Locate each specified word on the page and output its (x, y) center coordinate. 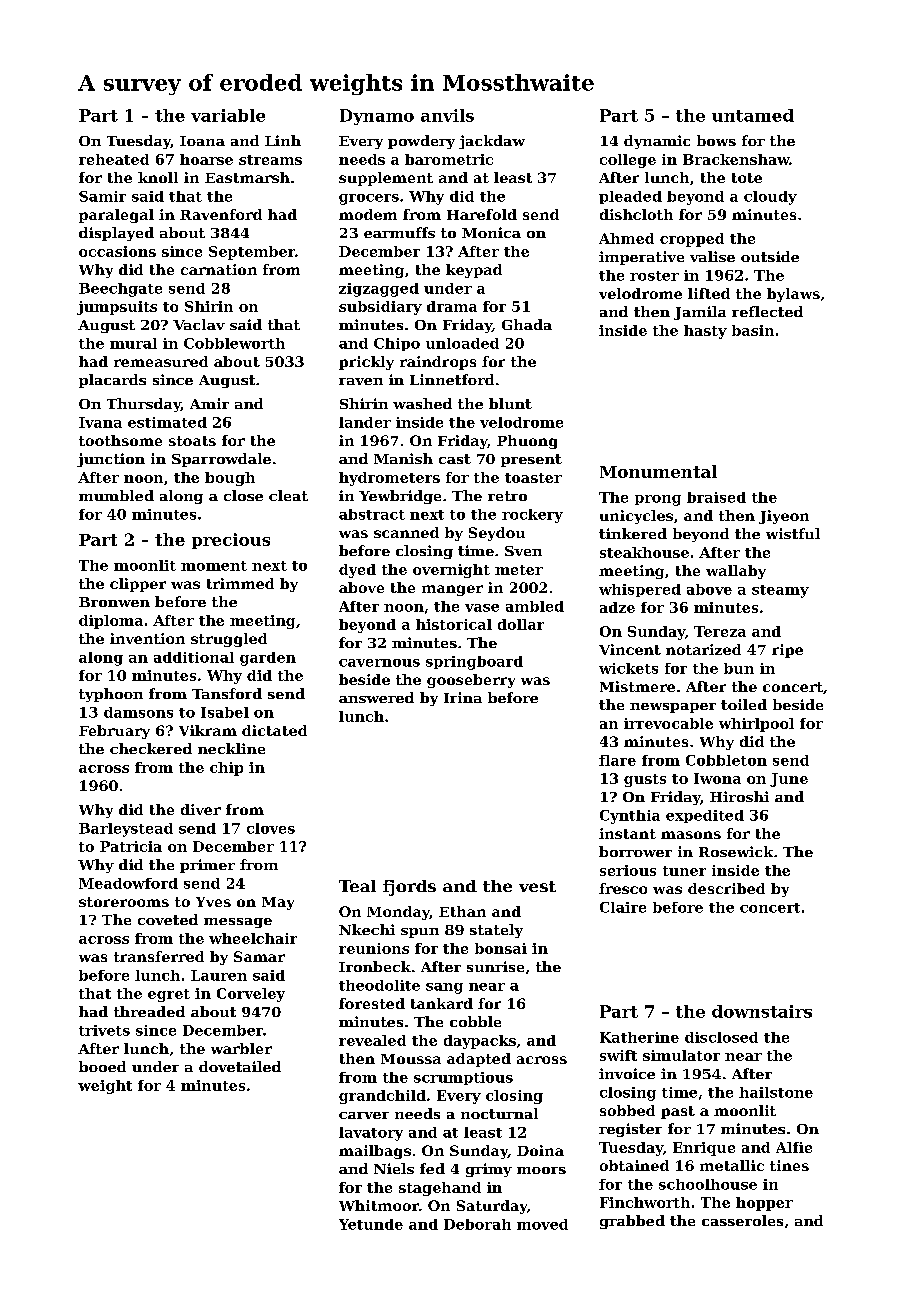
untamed (753, 115)
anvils (447, 115)
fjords (409, 888)
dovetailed (240, 1066)
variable (228, 115)
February (114, 732)
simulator (681, 1055)
